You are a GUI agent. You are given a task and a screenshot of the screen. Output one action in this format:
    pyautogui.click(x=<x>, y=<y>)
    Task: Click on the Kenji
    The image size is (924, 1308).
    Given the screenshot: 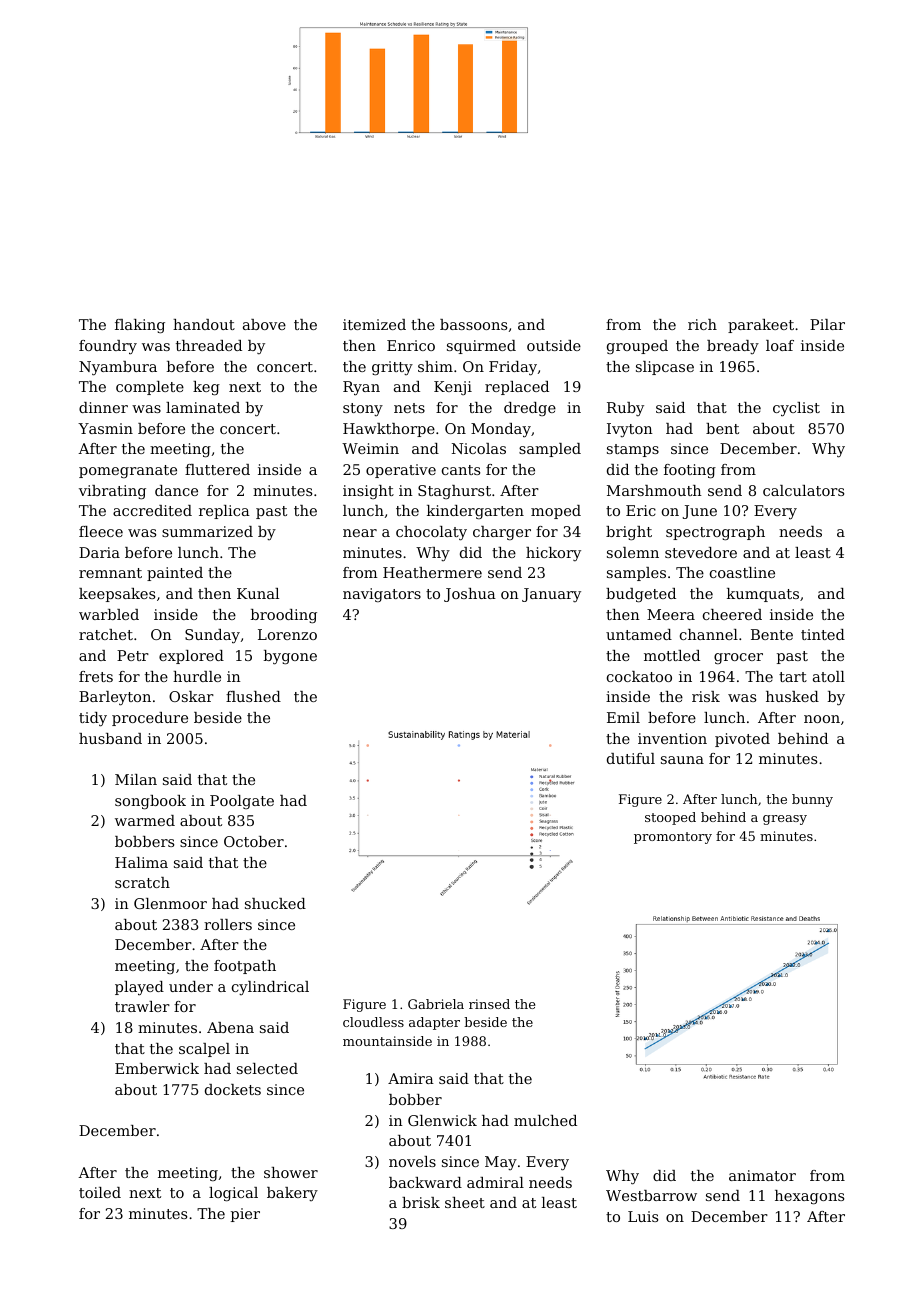 What is the action you would take?
    pyautogui.click(x=453, y=388)
